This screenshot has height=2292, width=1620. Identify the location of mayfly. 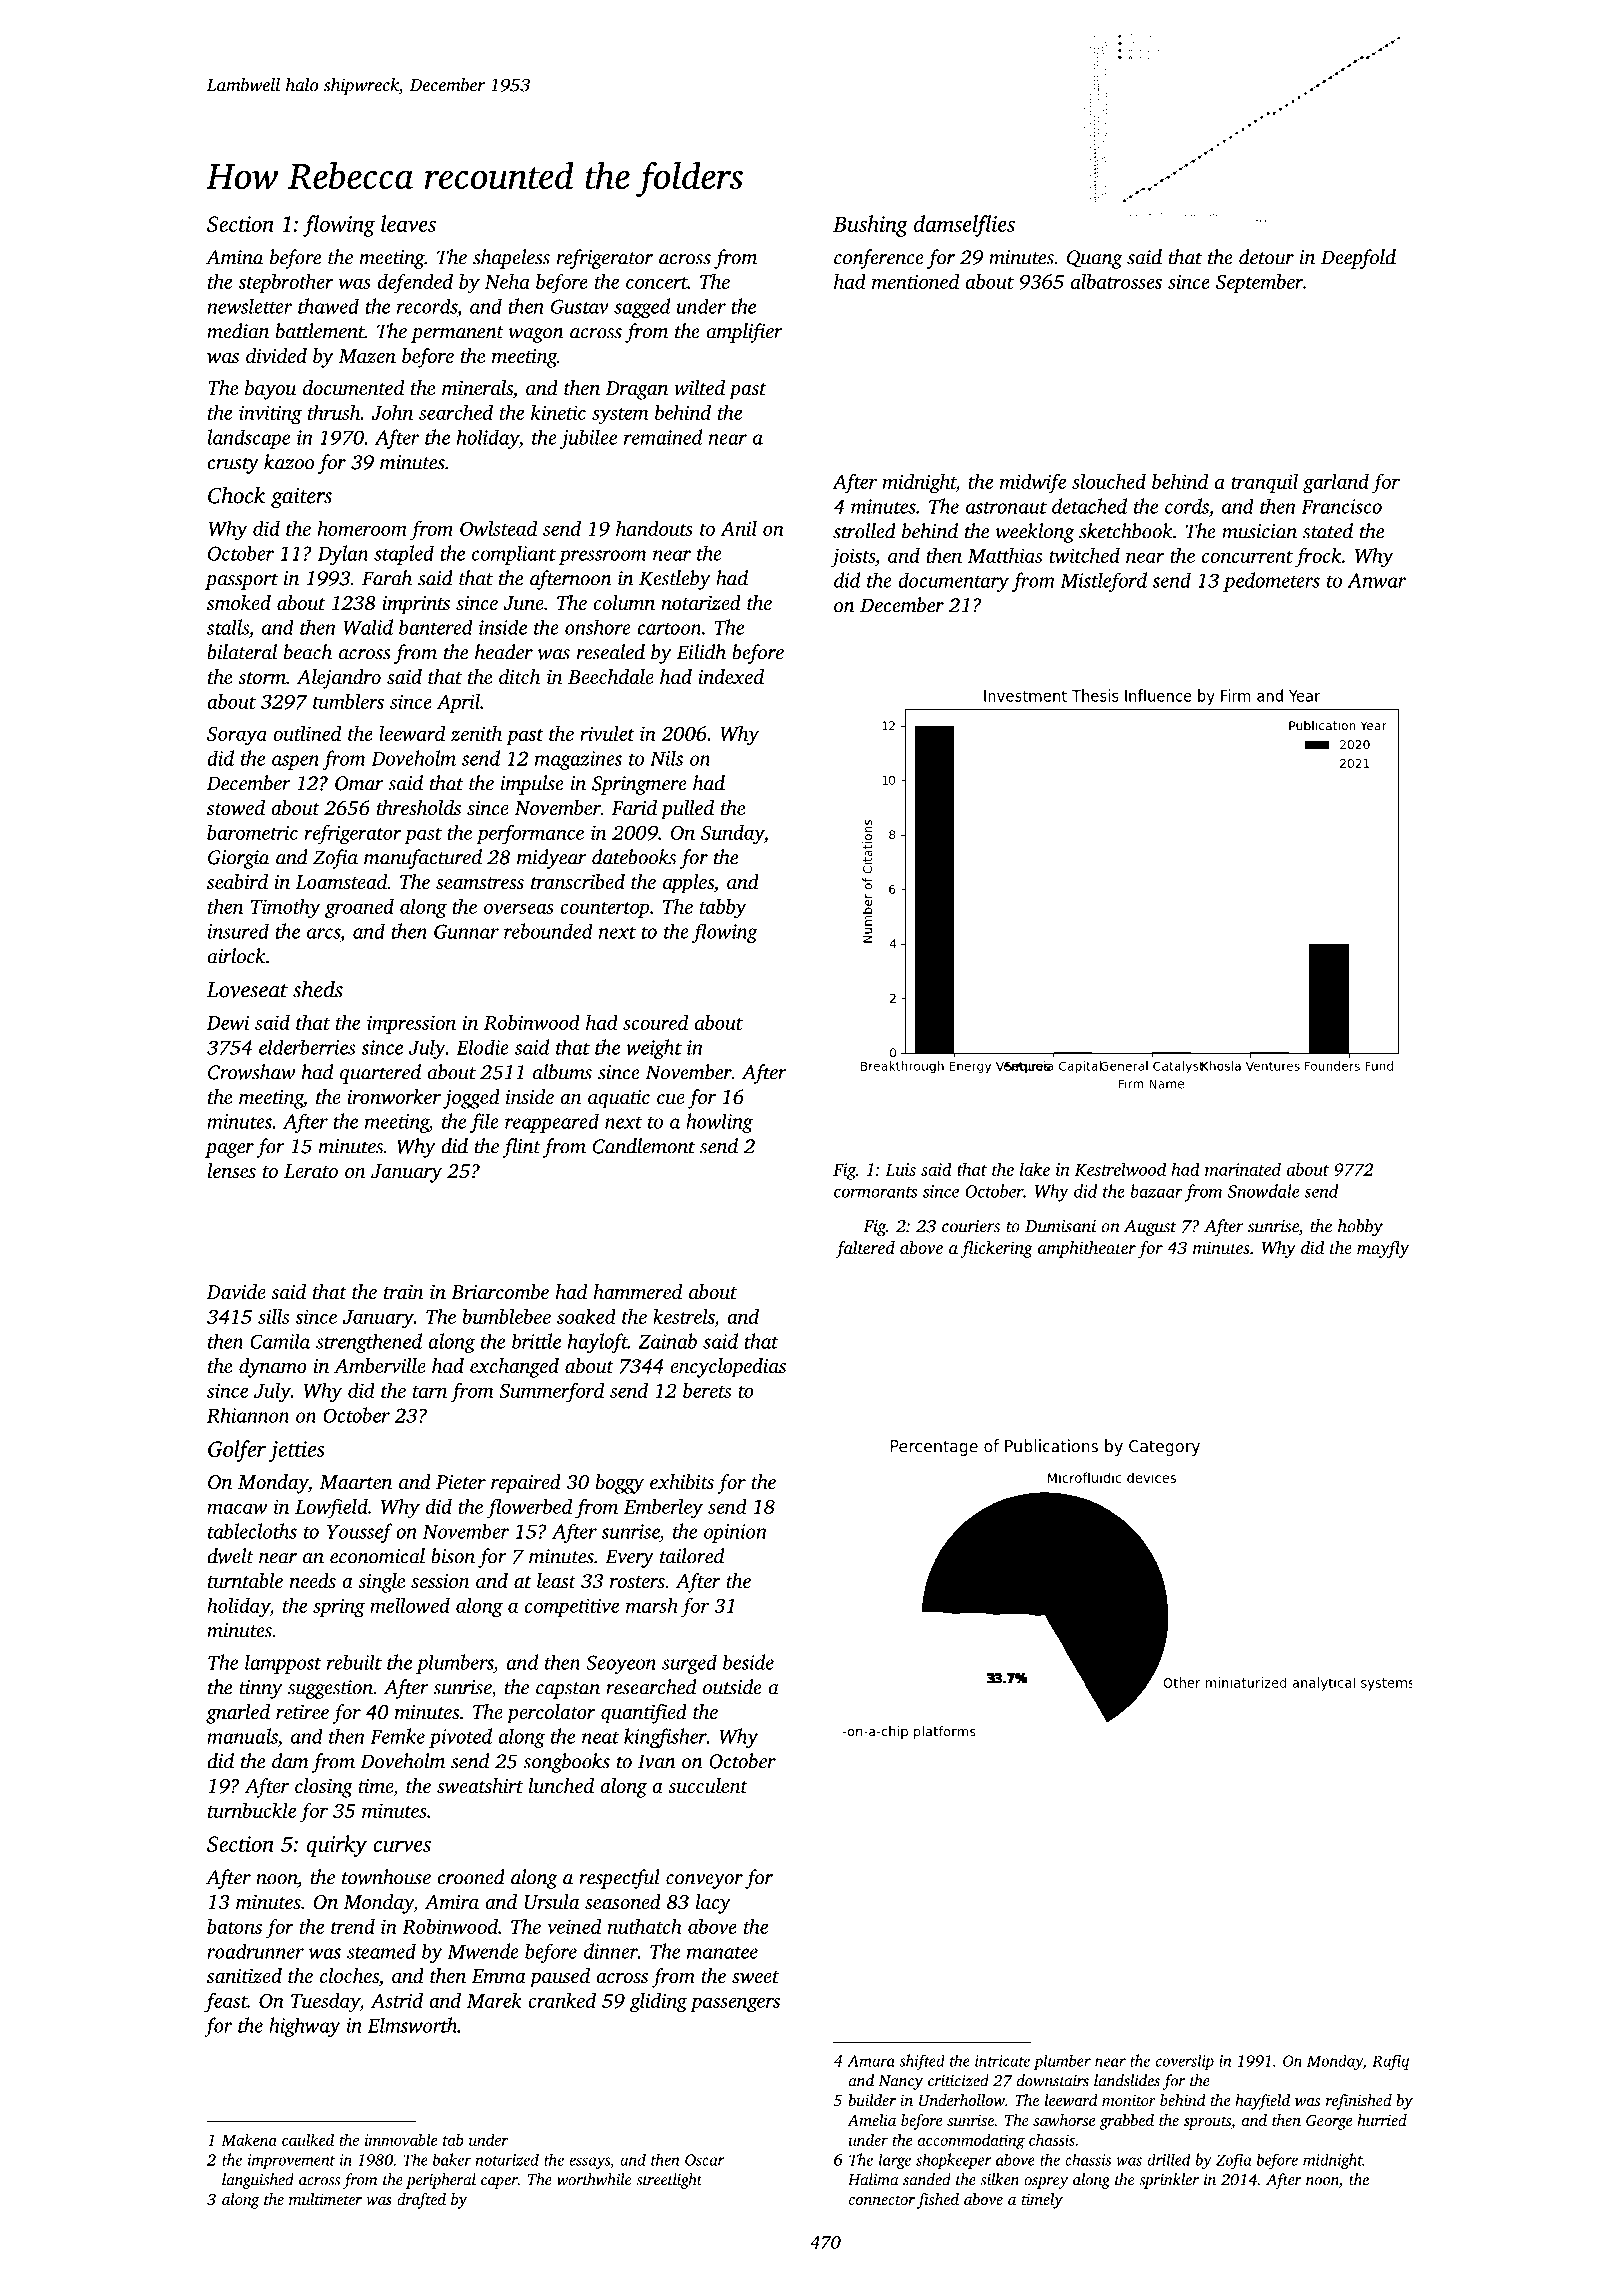
(1383, 1249).
